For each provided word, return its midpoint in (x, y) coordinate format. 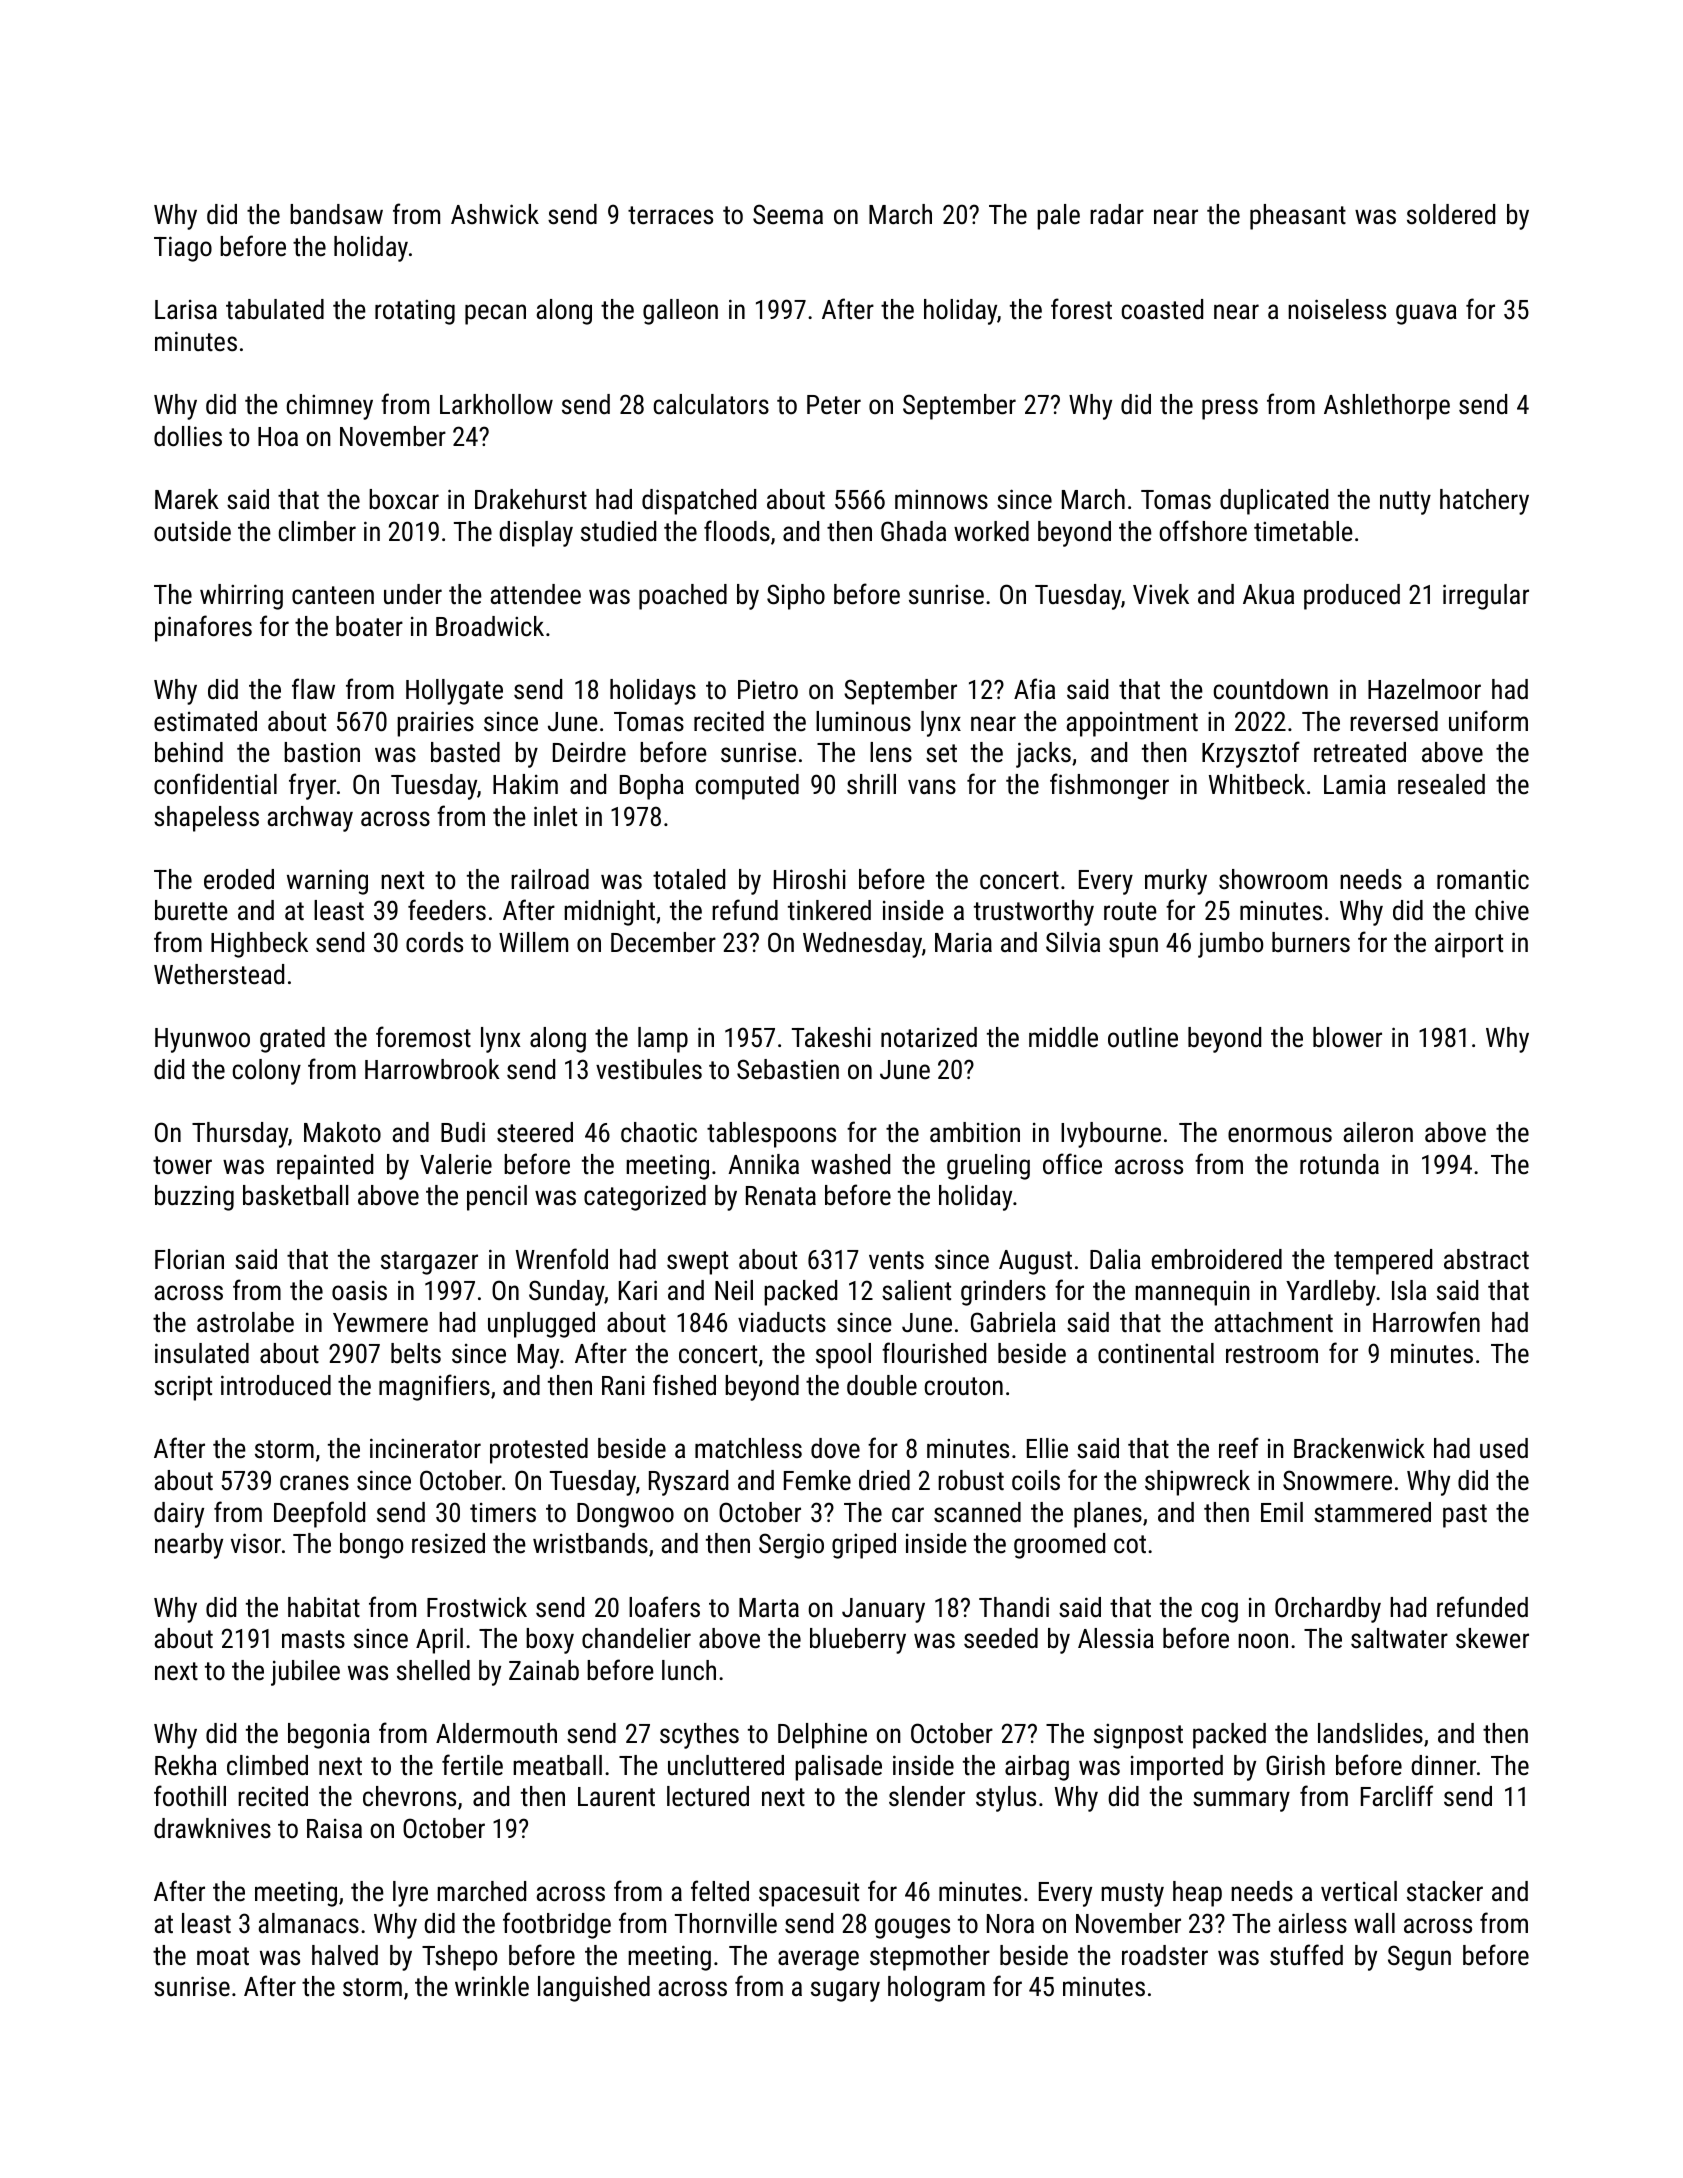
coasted (1162, 309)
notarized (929, 1037)
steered (535, 1132)
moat (223, 1956)
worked (991, 531)
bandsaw (336, 214)
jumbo (1230, 945)
